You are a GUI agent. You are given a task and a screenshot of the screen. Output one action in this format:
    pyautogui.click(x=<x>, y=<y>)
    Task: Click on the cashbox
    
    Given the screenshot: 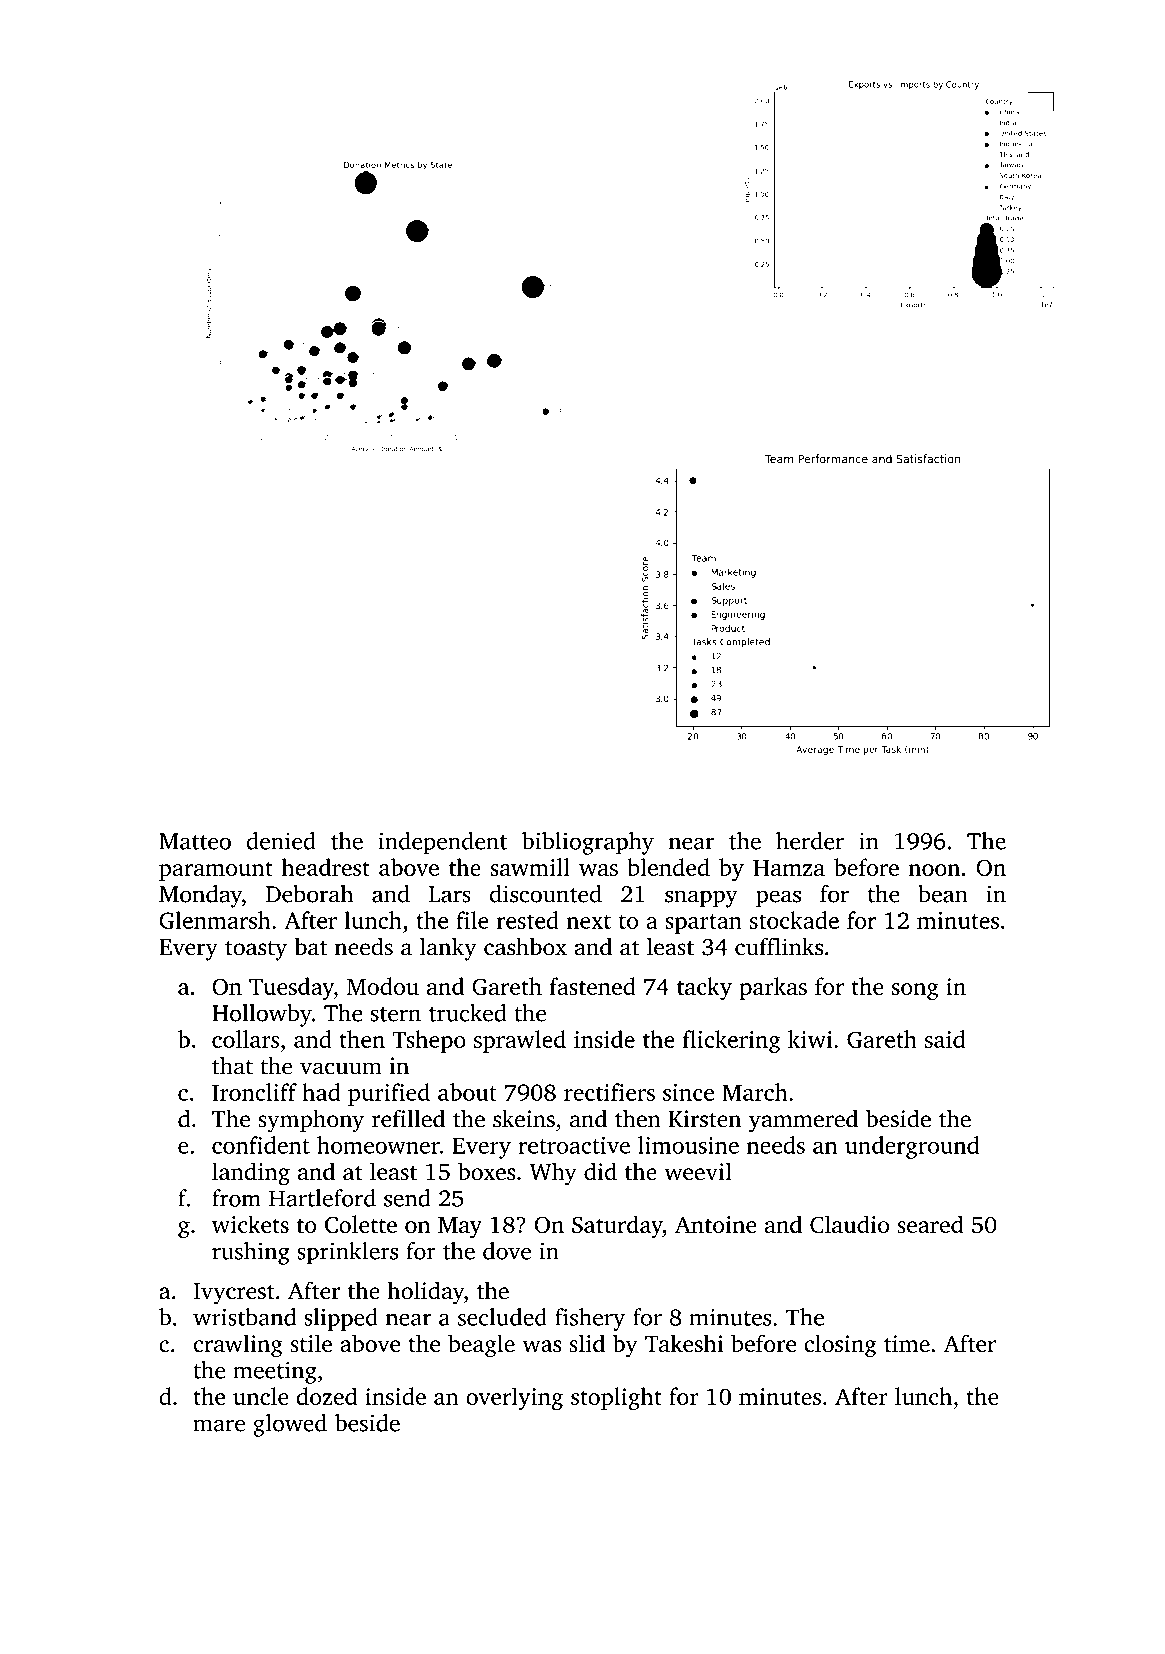 What is the action you would take?
    pyautogui.click(x=525, y=946)
